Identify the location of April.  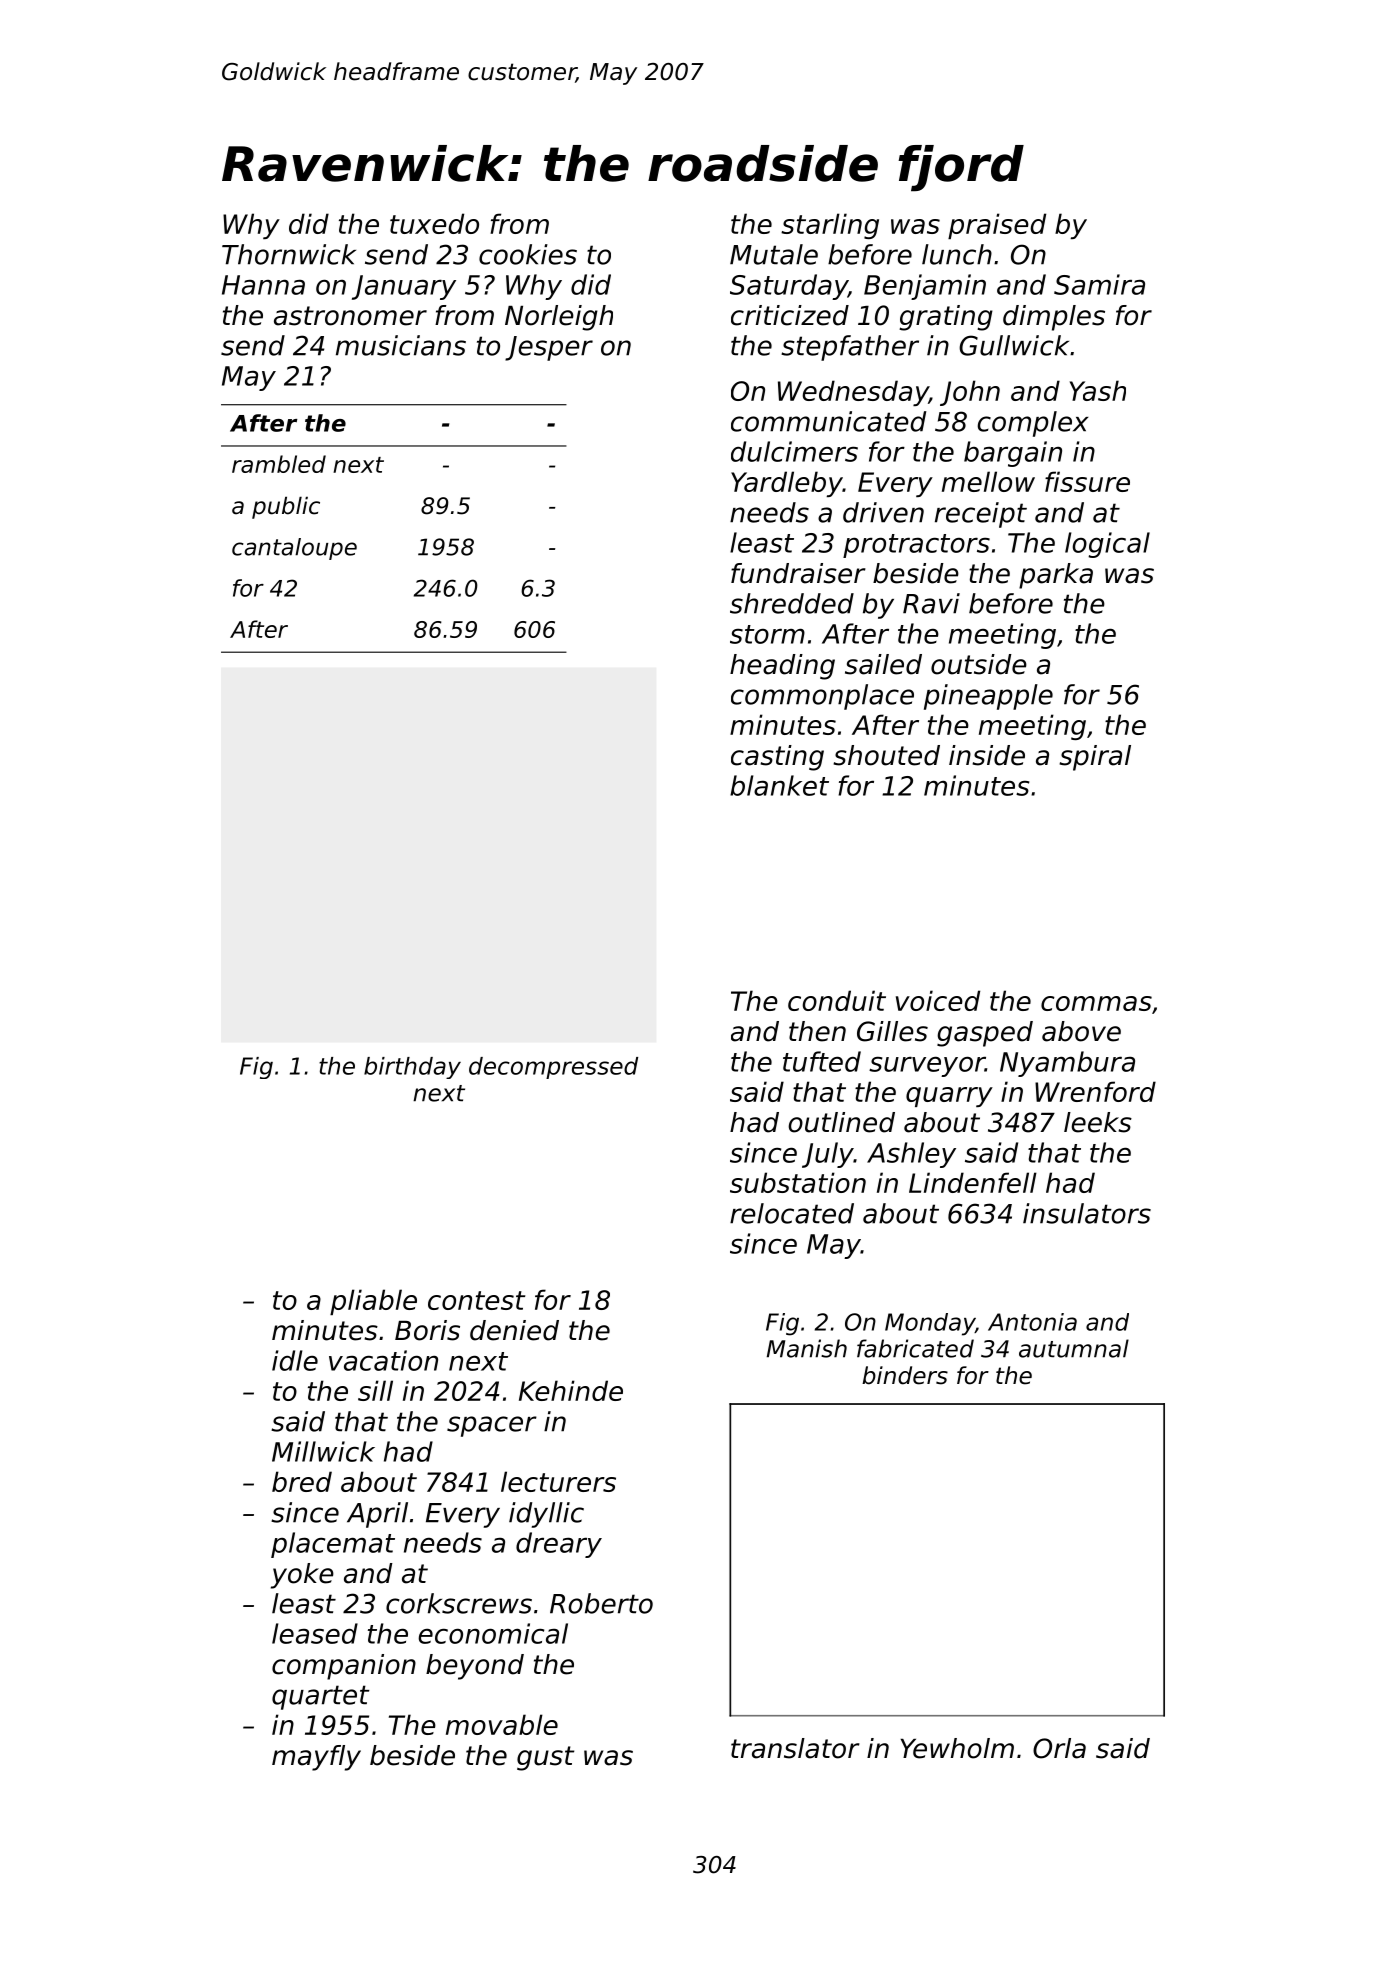
(377, 1515).
